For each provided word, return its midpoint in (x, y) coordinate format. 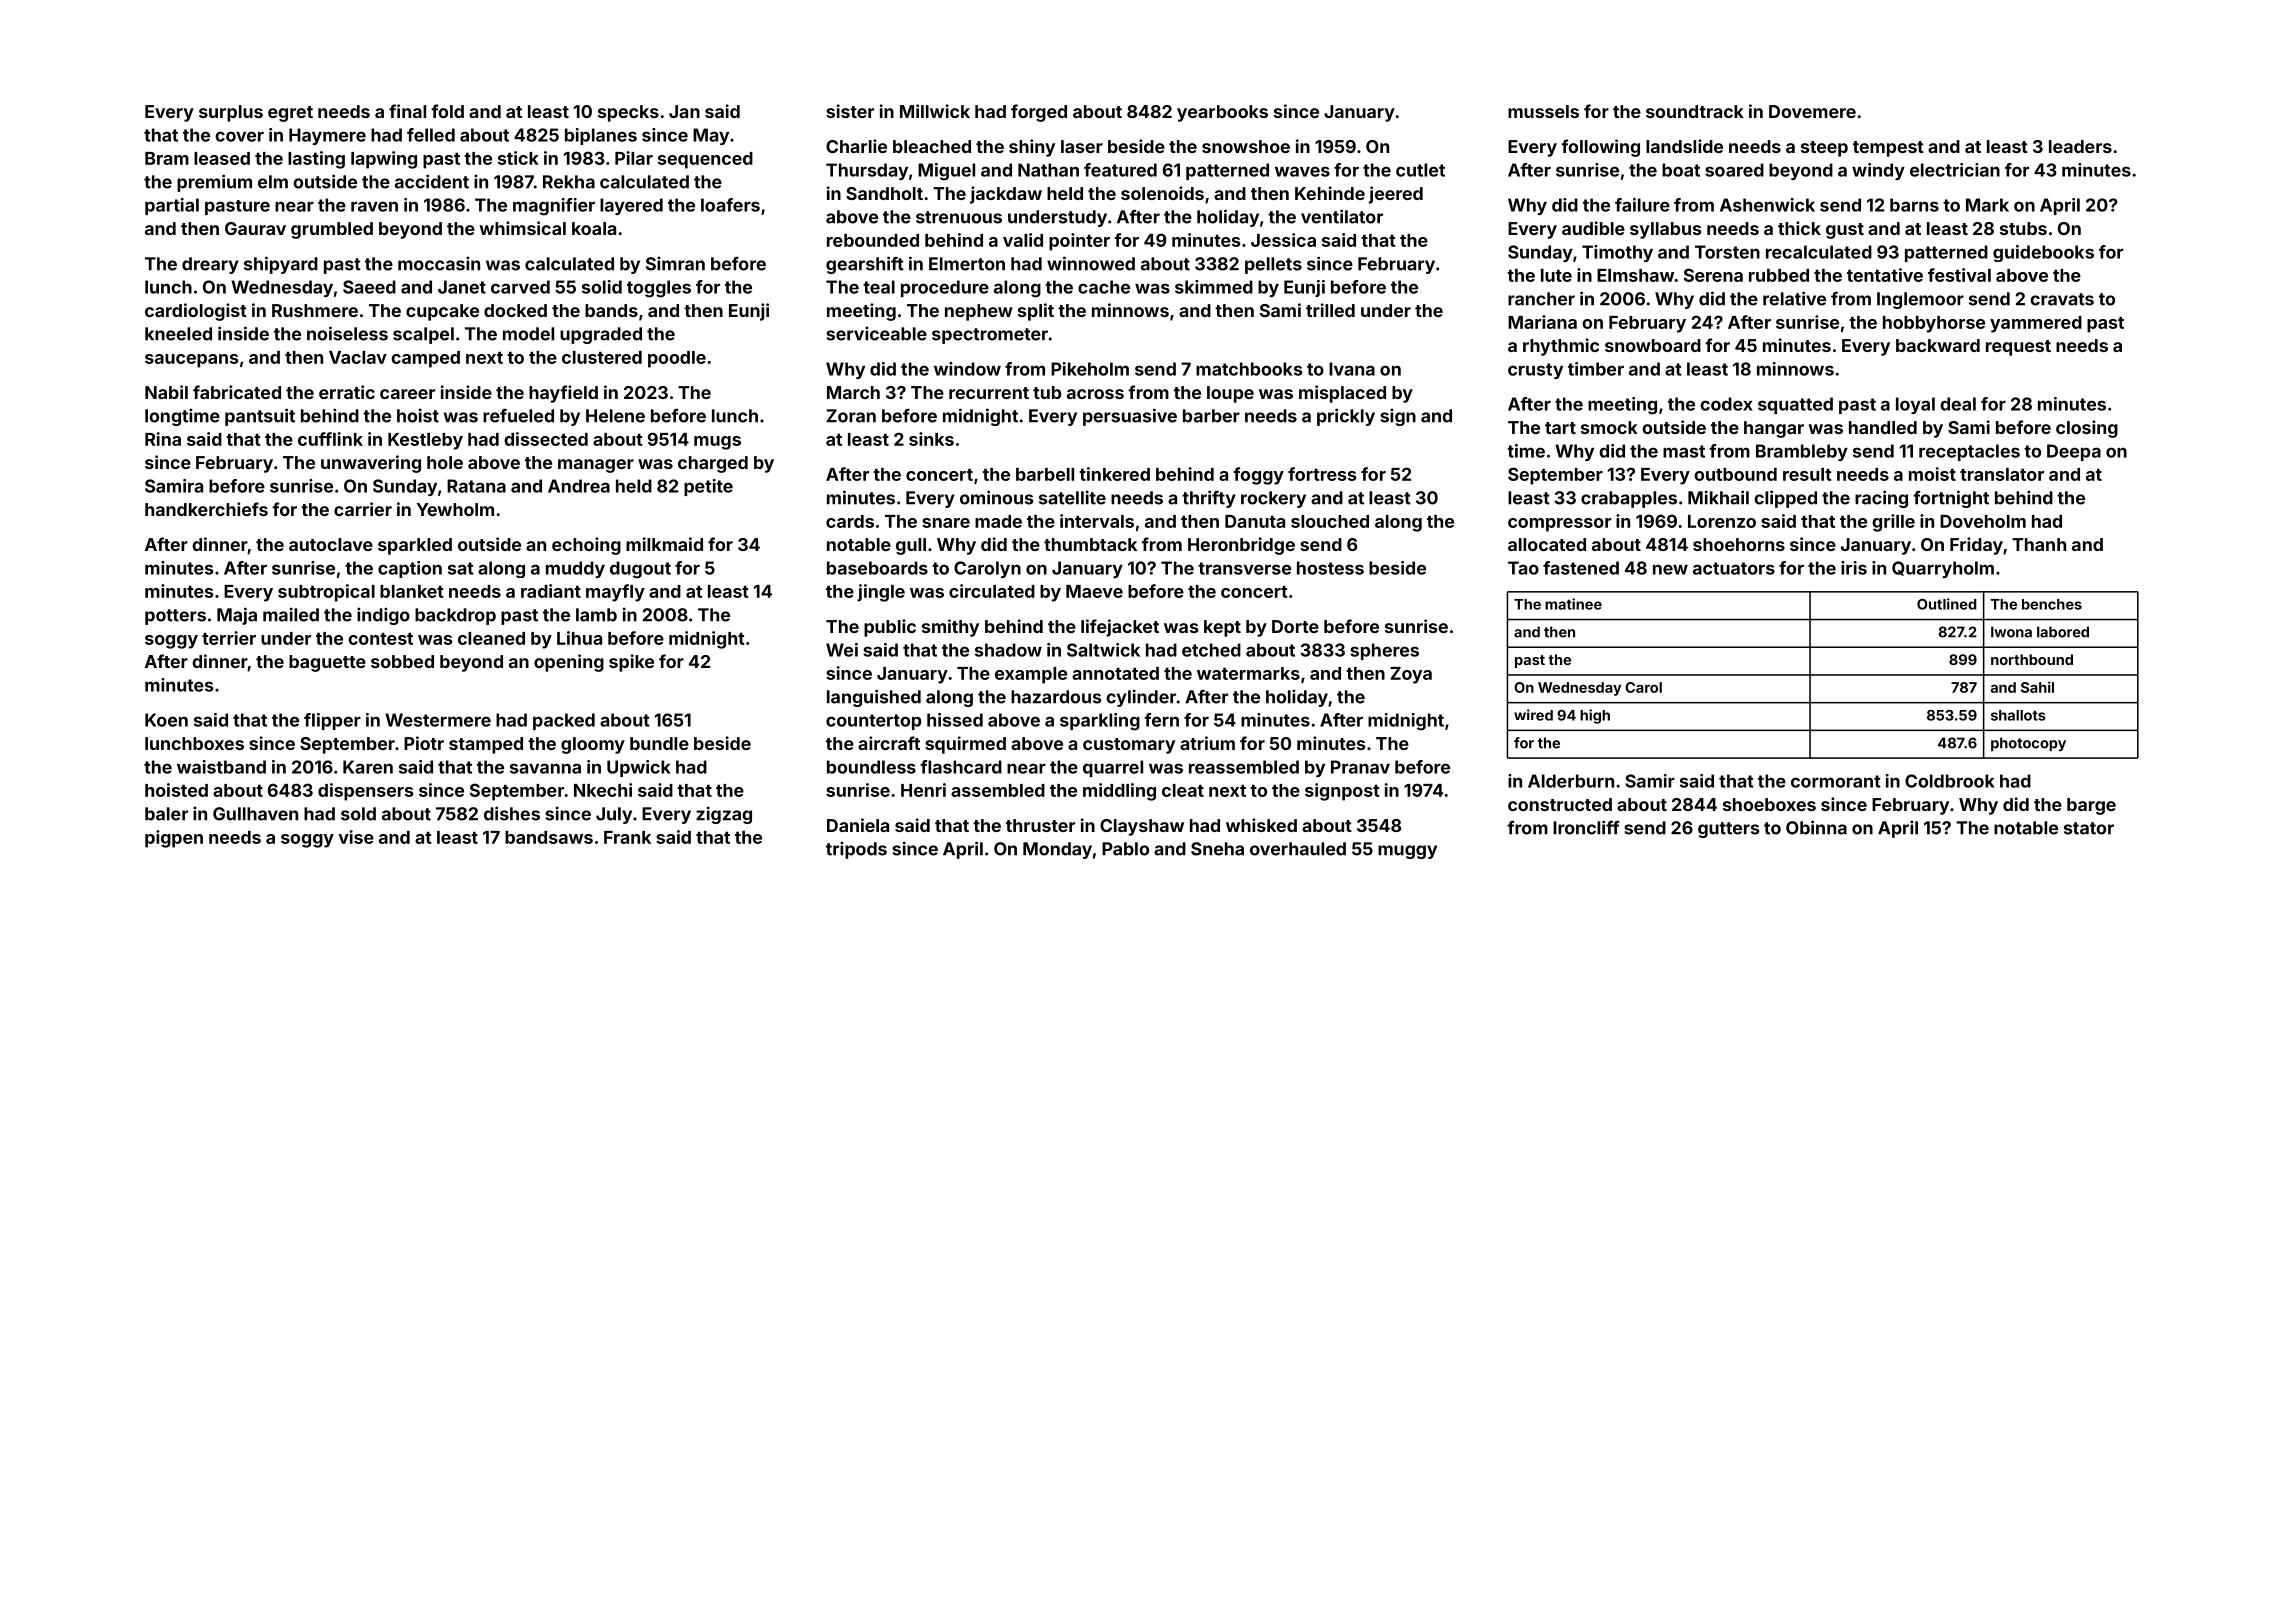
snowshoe (1246, 146)
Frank (627, 837)
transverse (1244, 568)
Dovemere (1812, 111)
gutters (1728, 830)
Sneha (1217, 849)
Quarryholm (1943, 569)
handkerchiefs (206, 509)
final (407, 111)
